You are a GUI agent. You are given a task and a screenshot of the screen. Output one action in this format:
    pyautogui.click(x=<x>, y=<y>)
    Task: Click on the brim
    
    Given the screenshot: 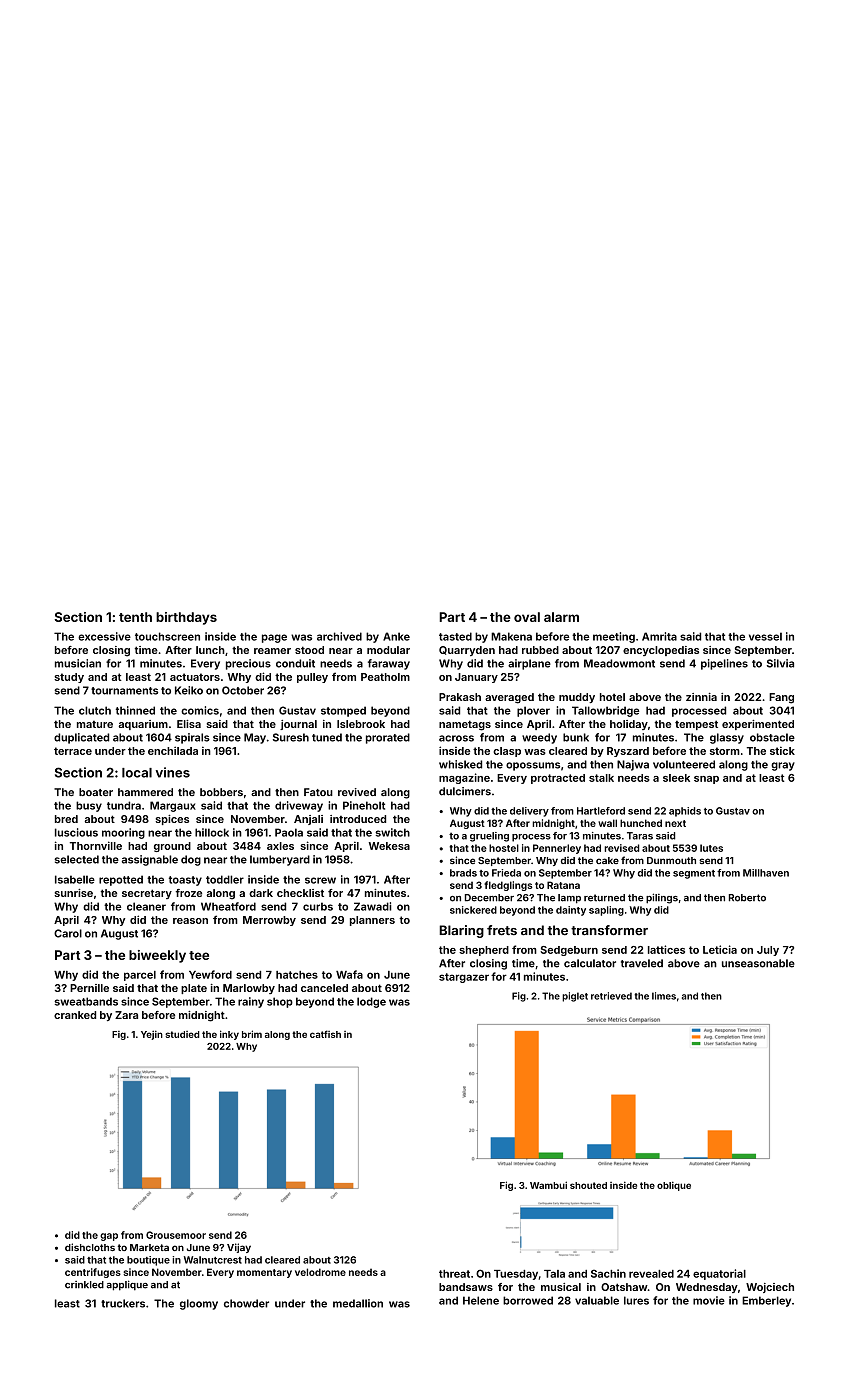 What is the action you would take?
    pyautogui.click(x=252, y=1034)
